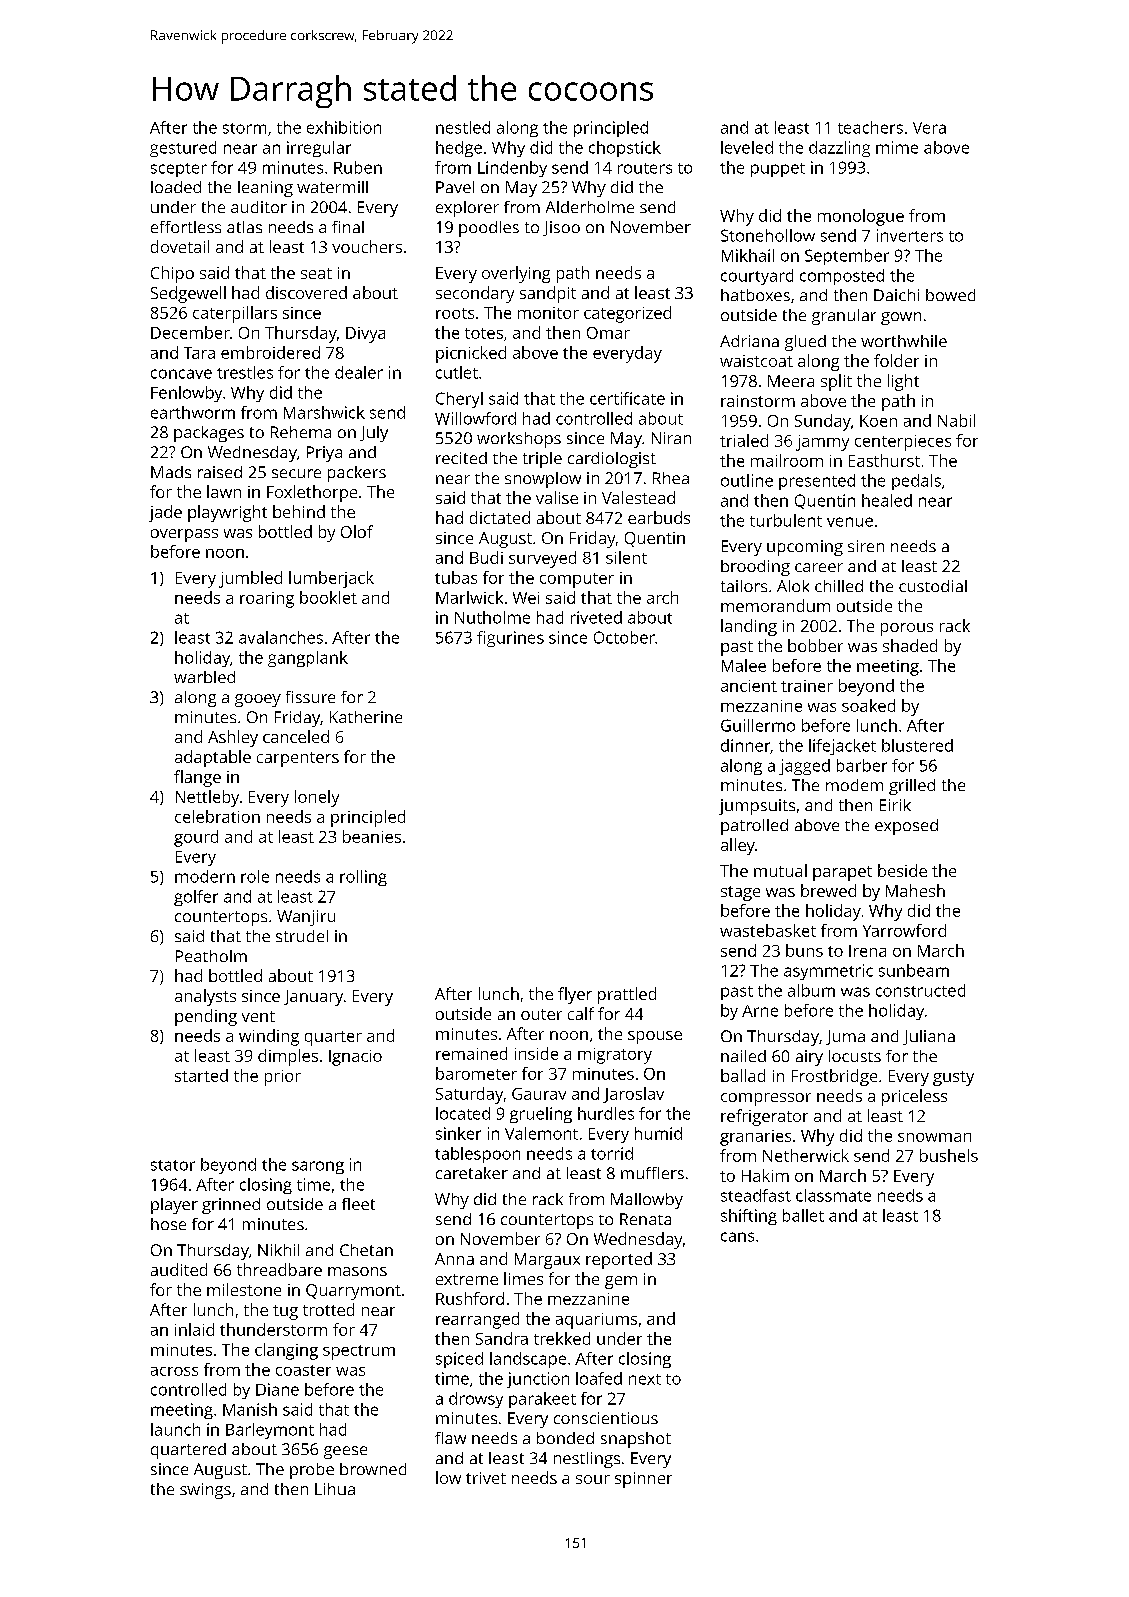  I want to click on sour, so click(593, 1479).
